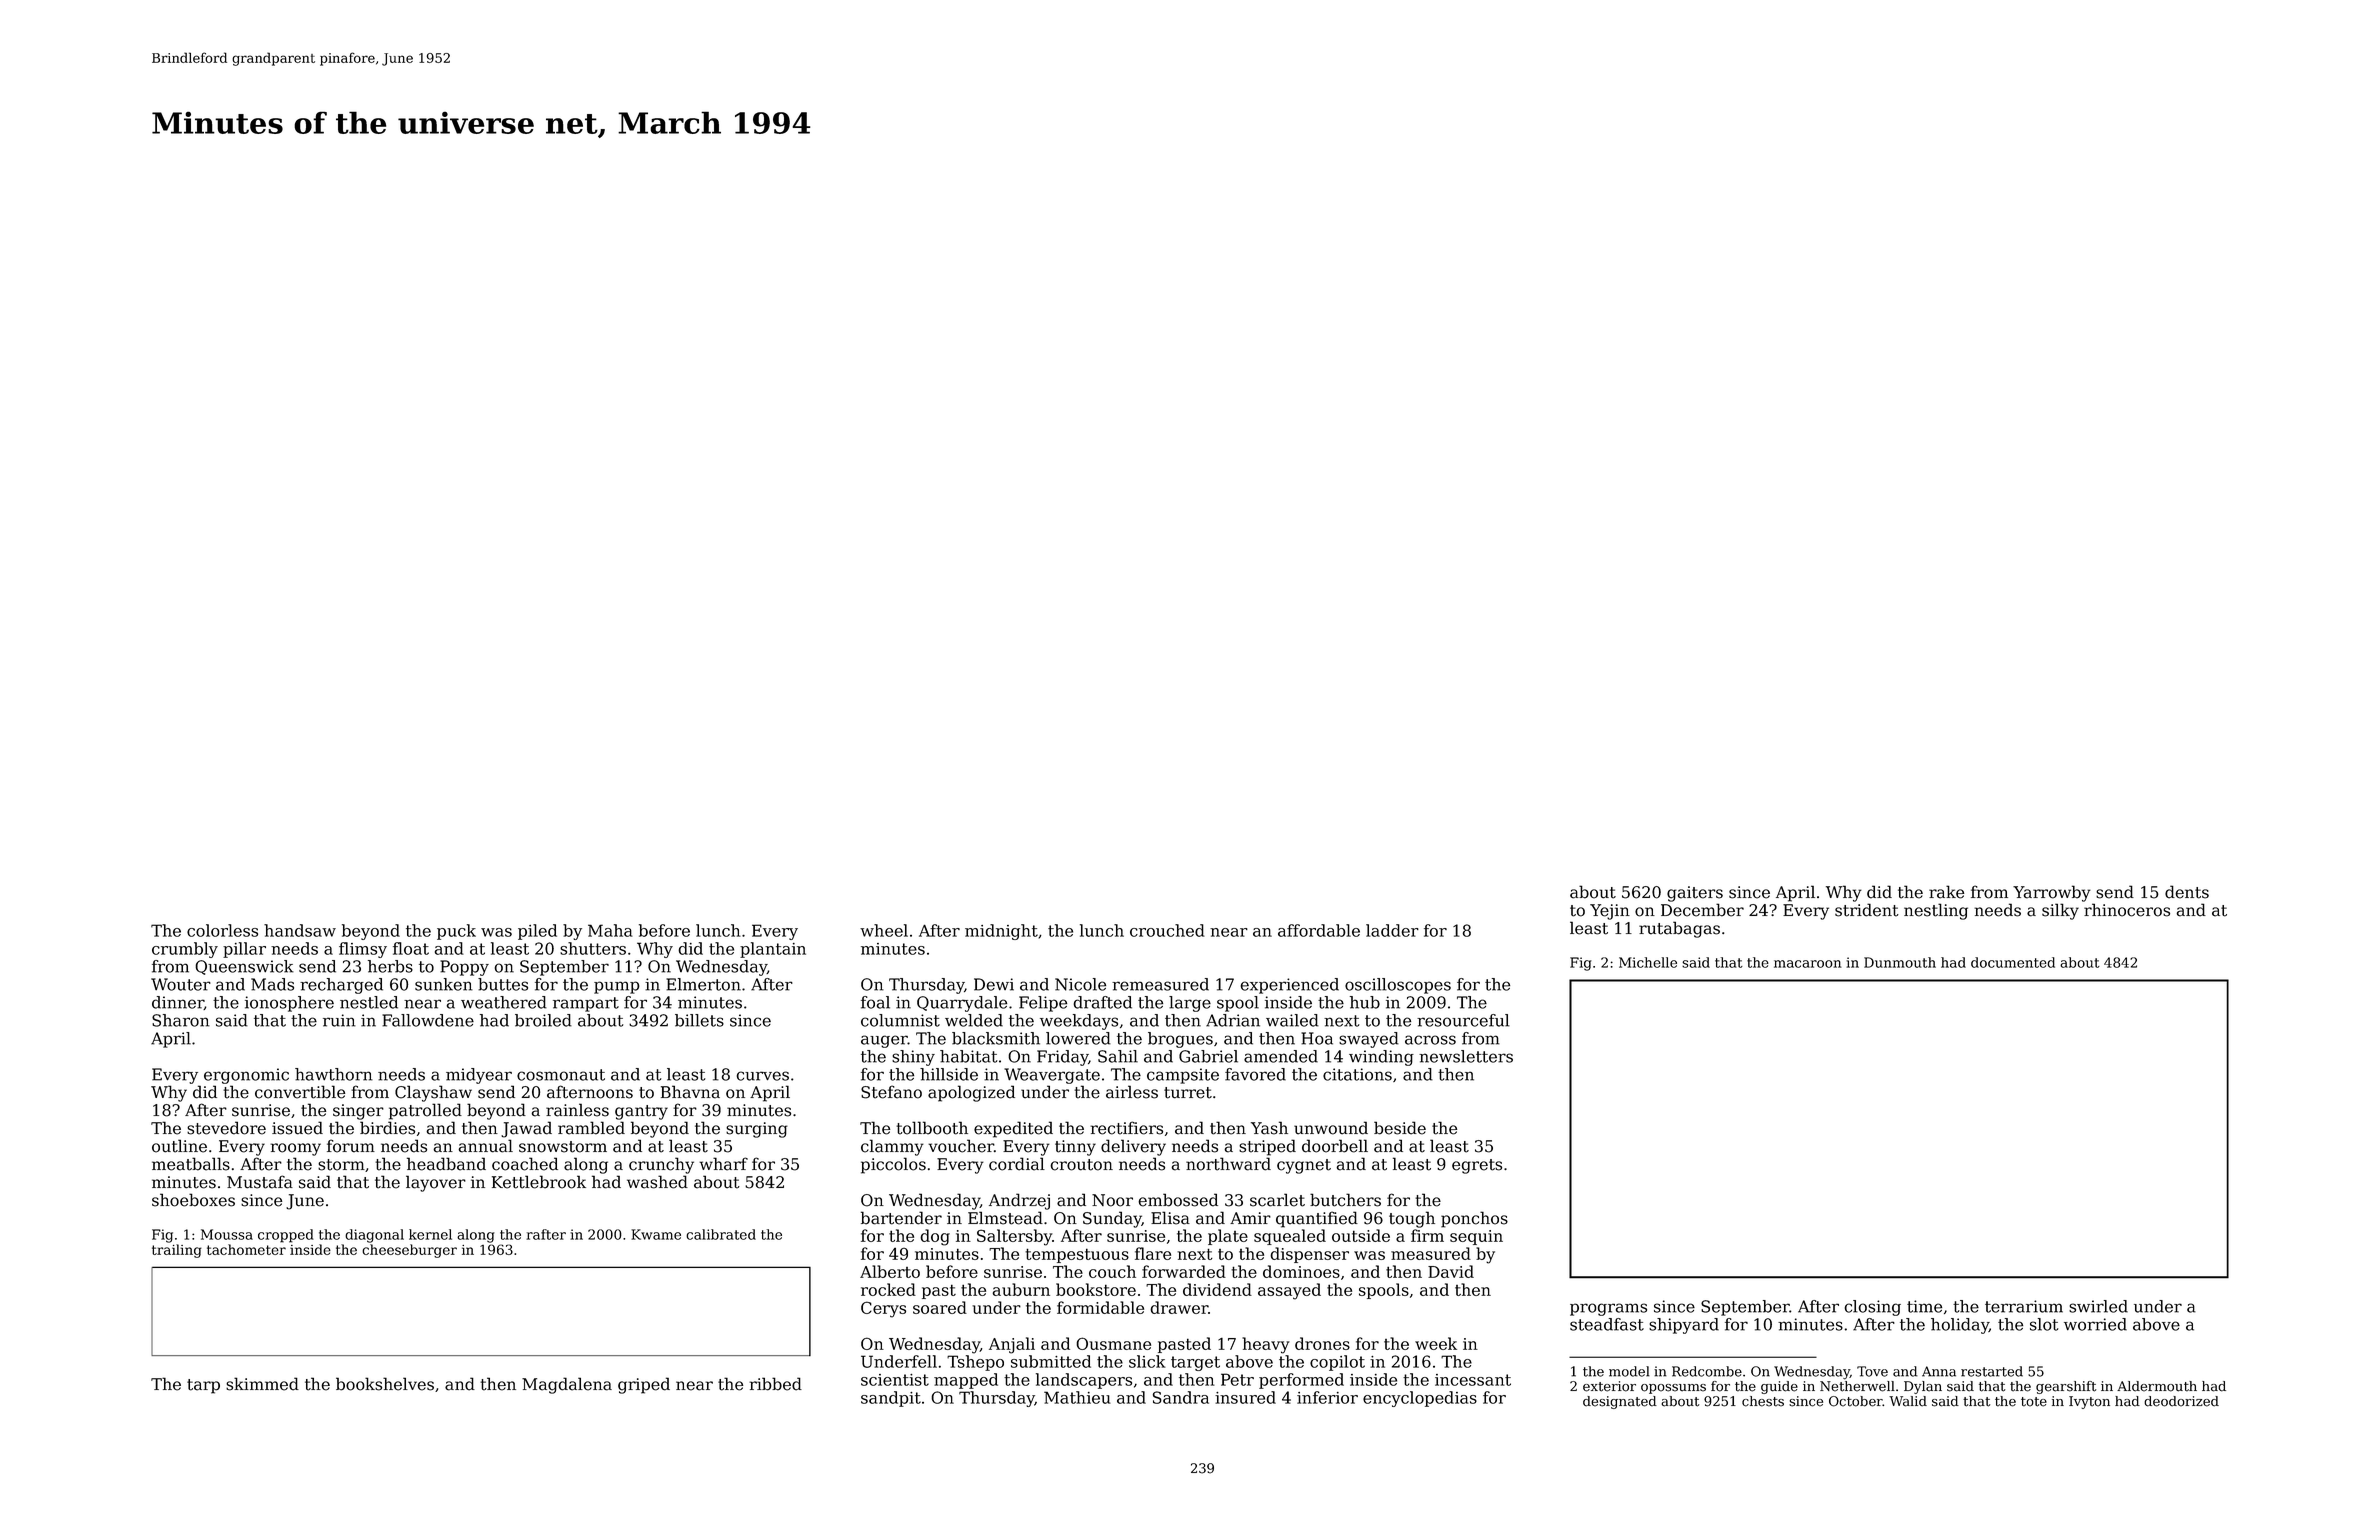  I want to click on inferior, so click(1327, 1397).
